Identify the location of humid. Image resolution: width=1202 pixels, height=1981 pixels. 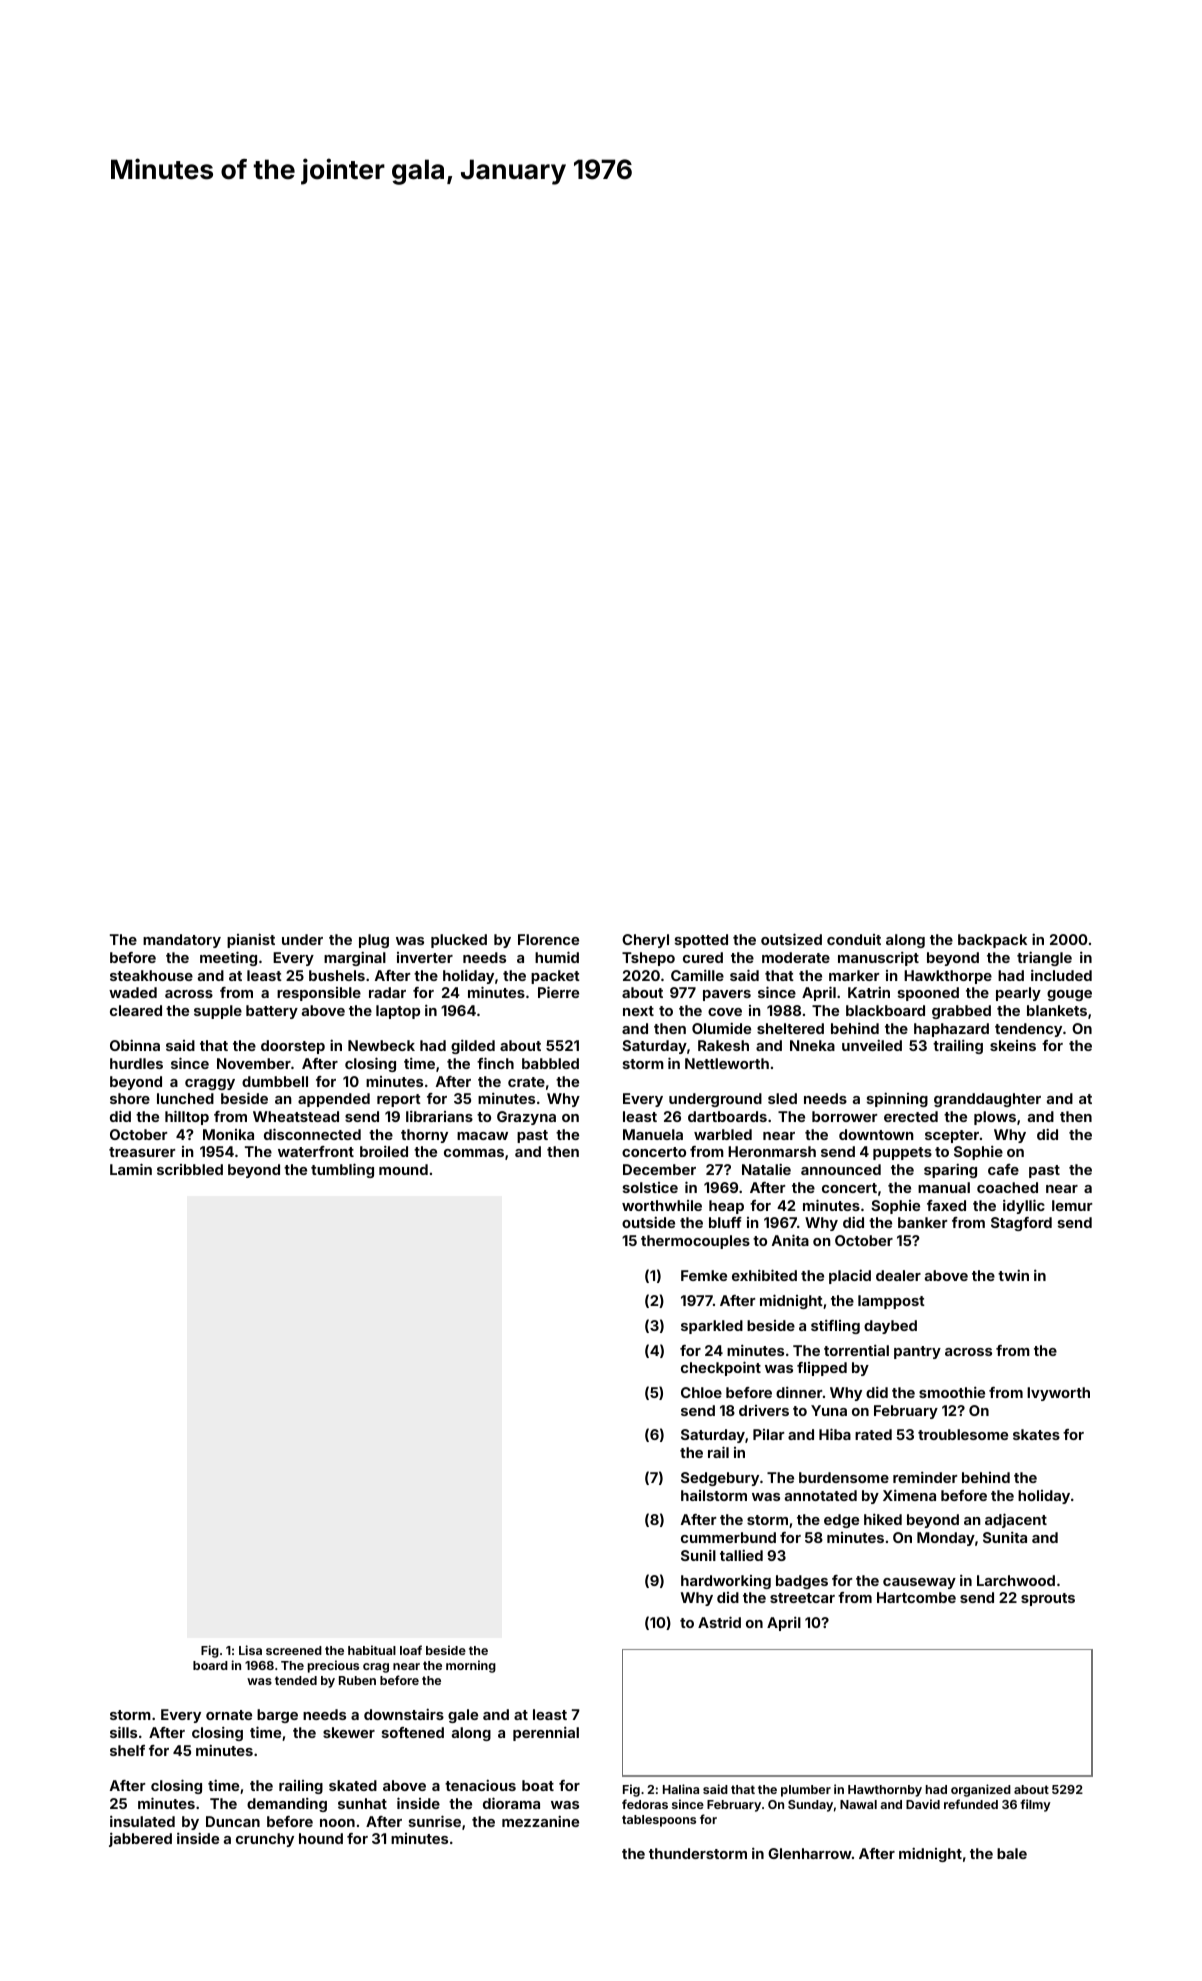
(557, 957).
